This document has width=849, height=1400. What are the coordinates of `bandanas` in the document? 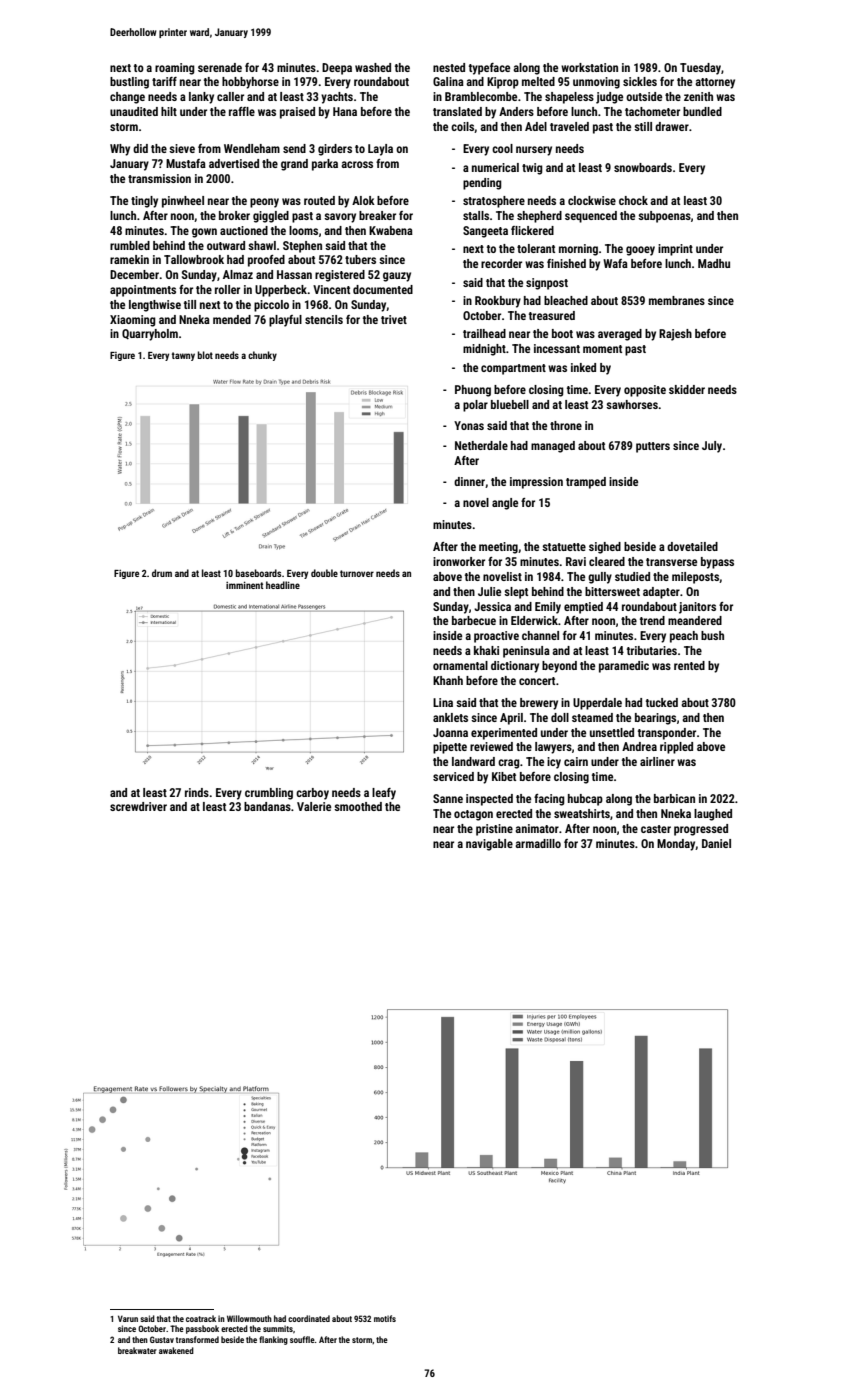 It's located at (267, 806).
